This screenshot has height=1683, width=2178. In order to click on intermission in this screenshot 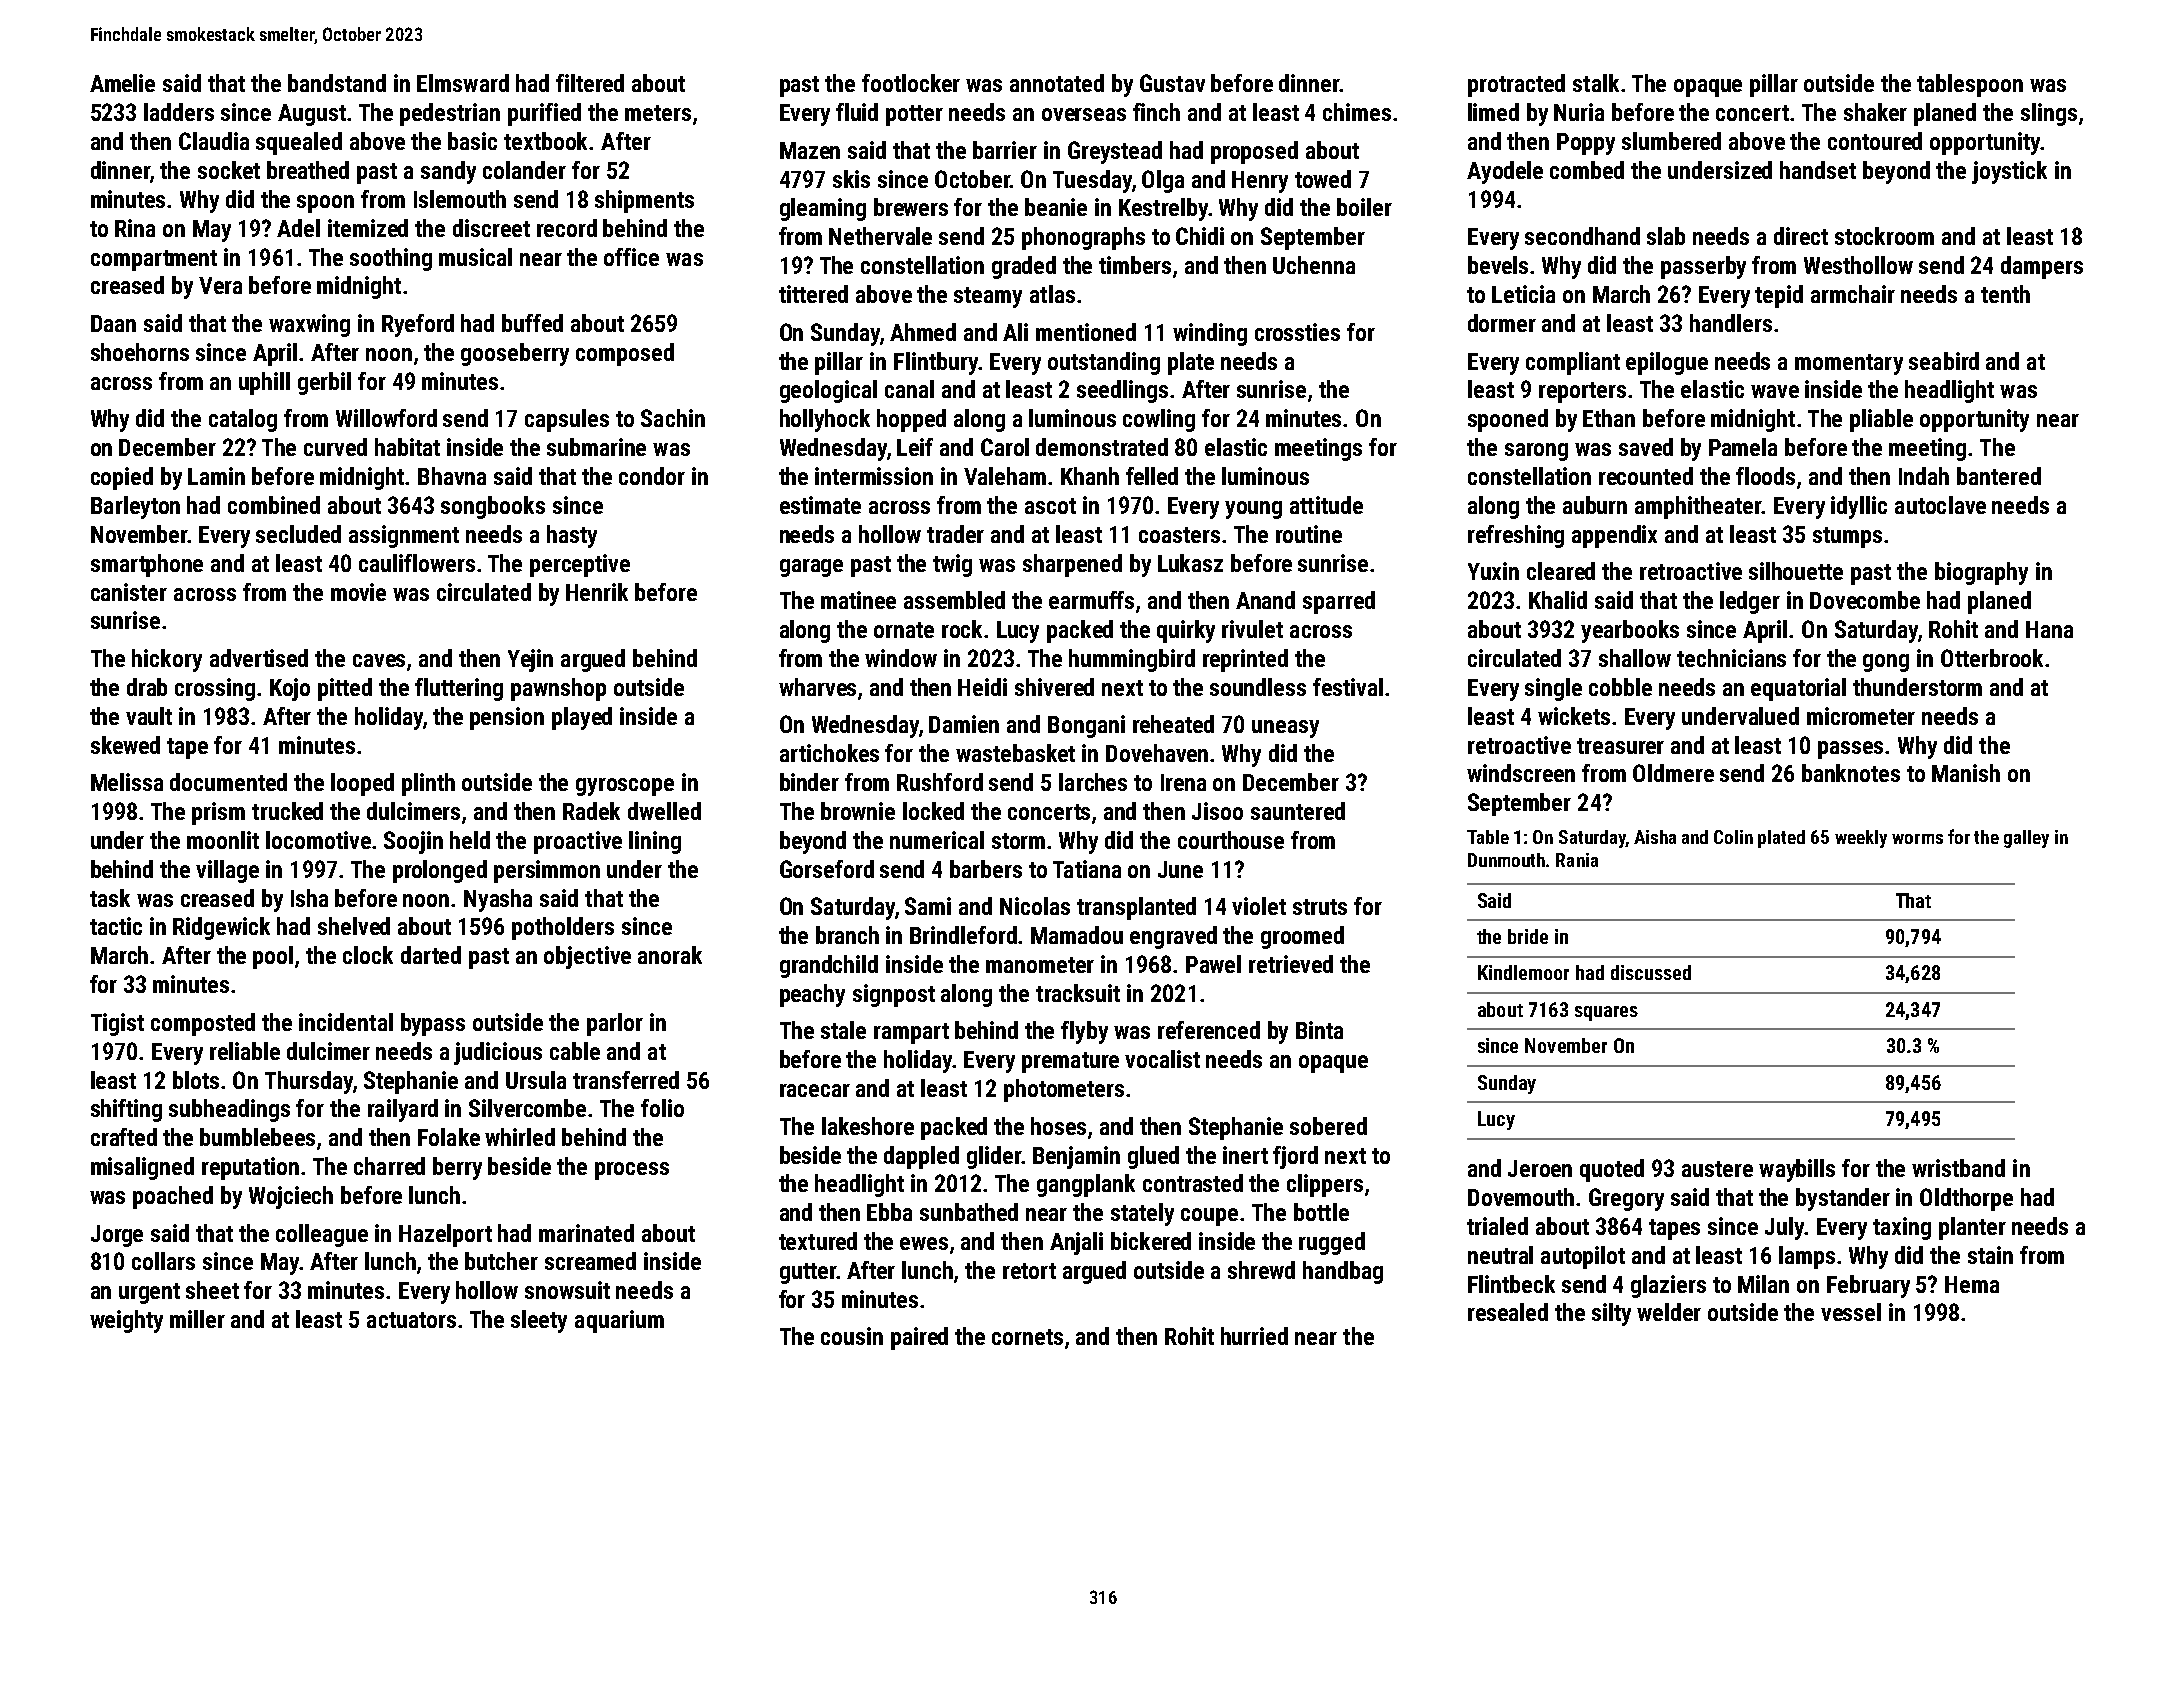, I will do `click(874, 476)`.
